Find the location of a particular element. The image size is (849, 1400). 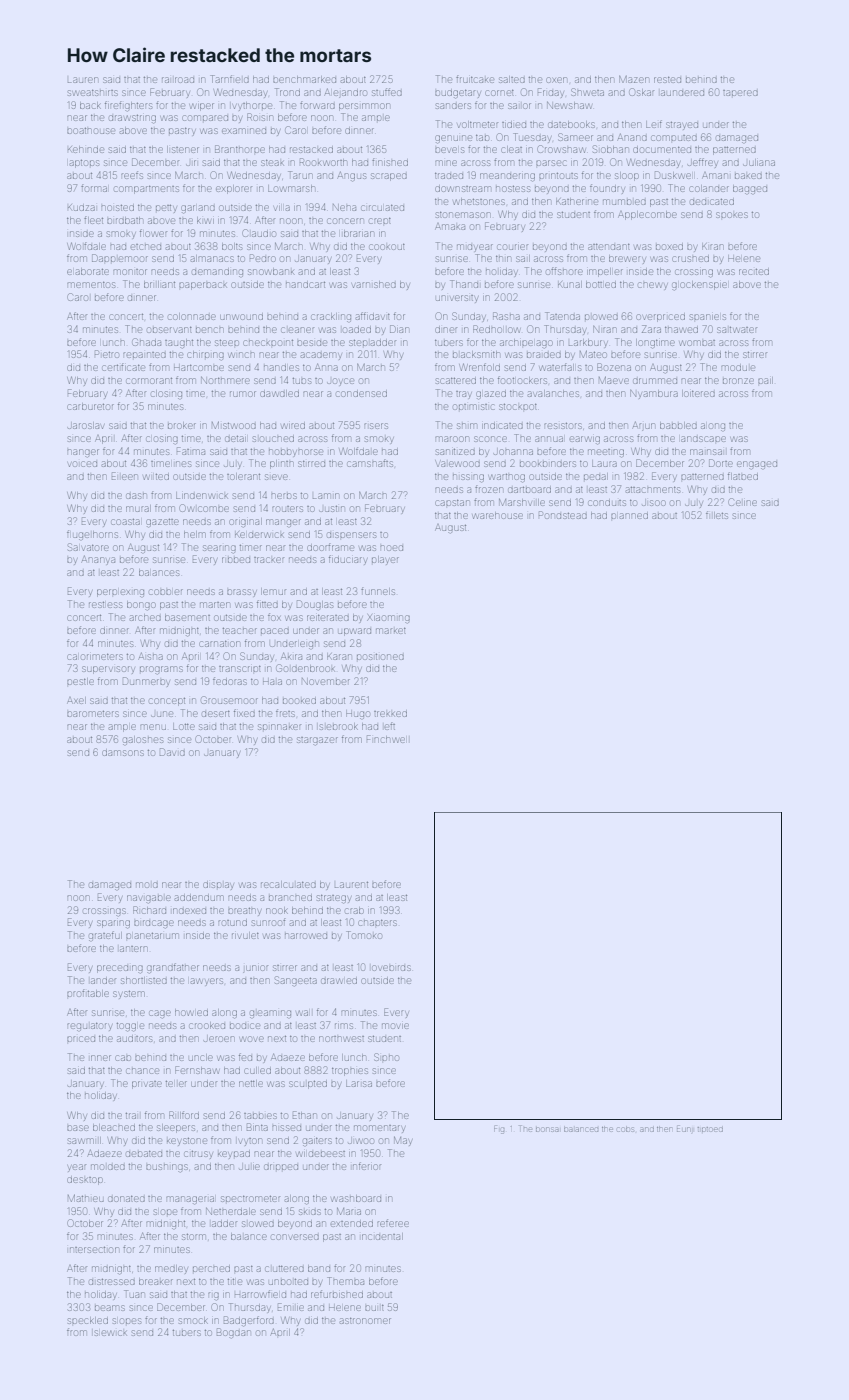

referee is located at coordinates (393, 1223).
